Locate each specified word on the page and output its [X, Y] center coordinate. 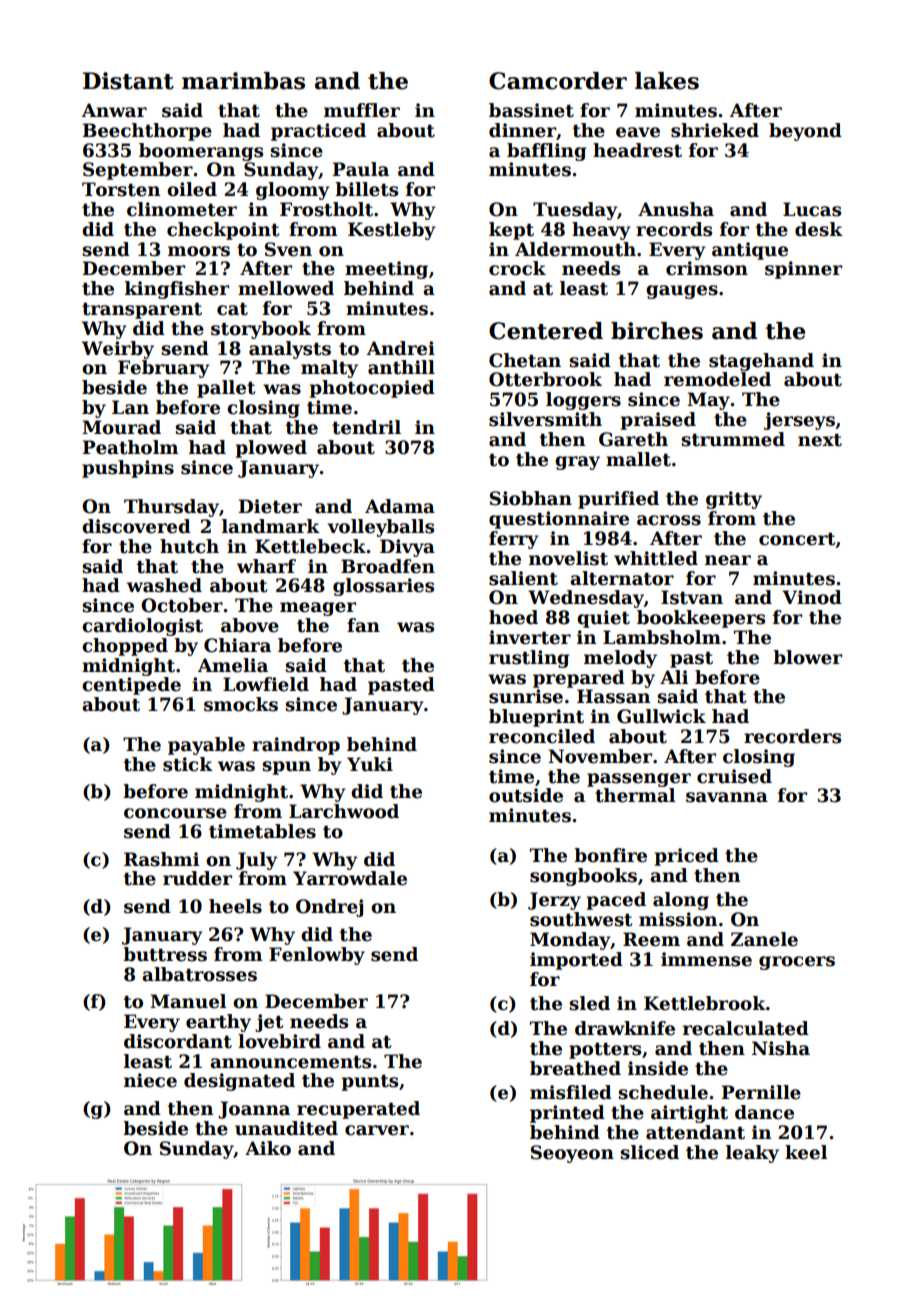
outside [526, 795]
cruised [734, 776]
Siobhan [531, 498]
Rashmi [161, 859]
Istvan [692, 597]
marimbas [243, 81]
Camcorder [558, 81]
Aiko [268, 1148]
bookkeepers [701, 619]
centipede [131, 686]
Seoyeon [572, 1154]
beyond [805, 132]
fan [363, 625]
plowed [271, 449]
